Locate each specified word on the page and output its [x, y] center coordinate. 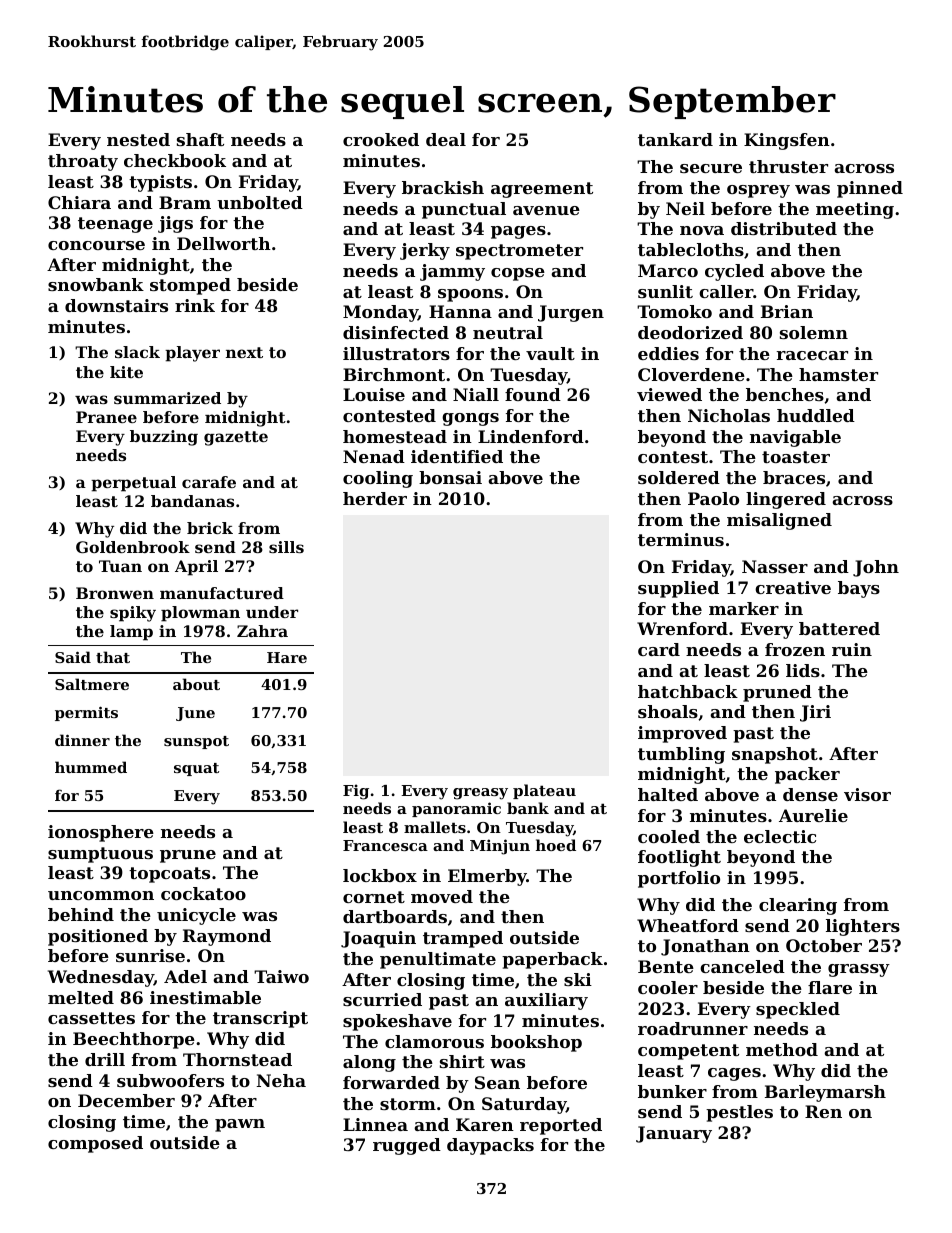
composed [95, 1144]
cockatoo [203, 893]
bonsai [450, 477]
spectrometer [519, 252]
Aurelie [813, 815]
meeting [855, 210]
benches [785, 394]
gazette [236, 438]
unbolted [260, 202]
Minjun [500, 847]
